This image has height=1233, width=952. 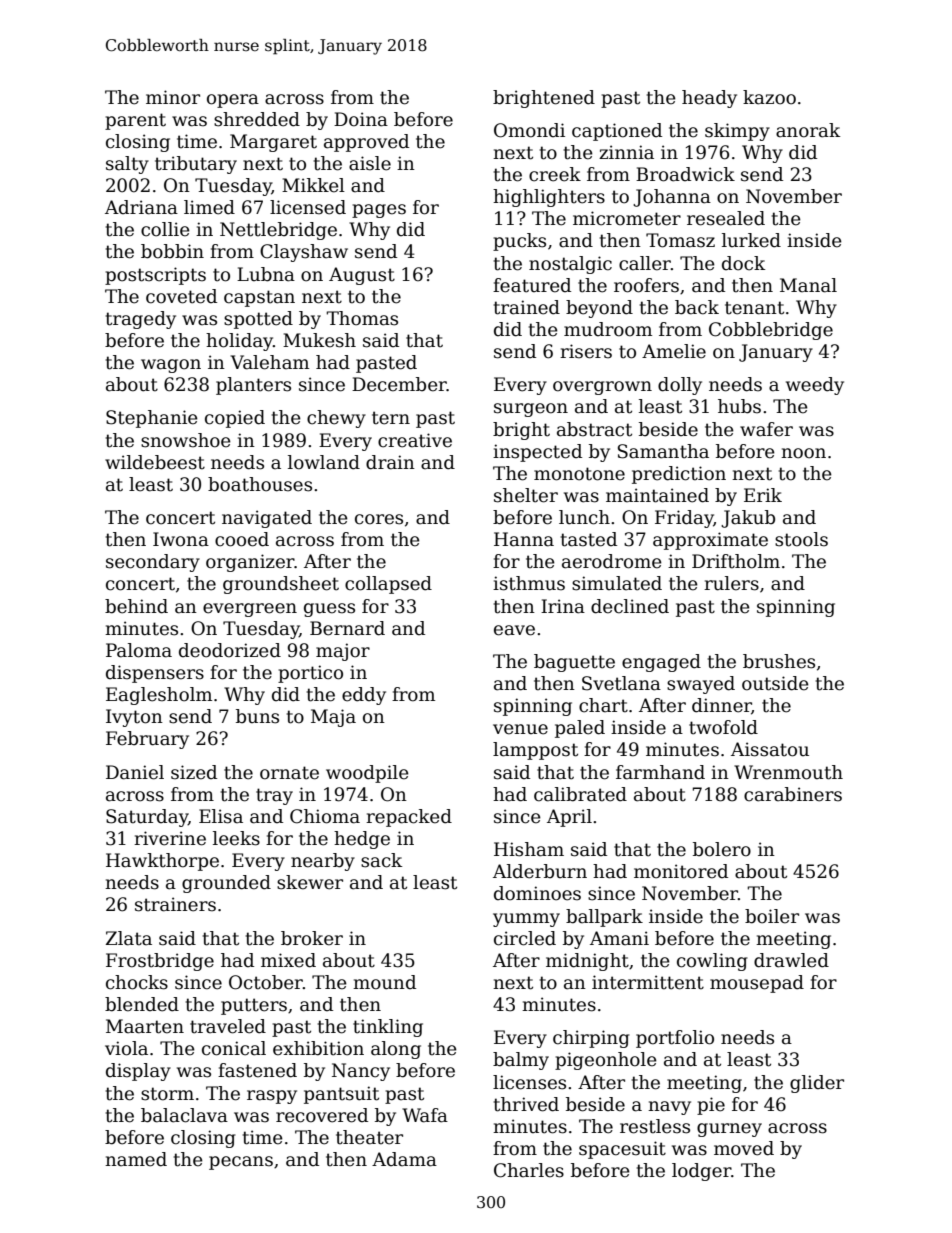 I want to click on hubs, so click(x=739, y=406).
